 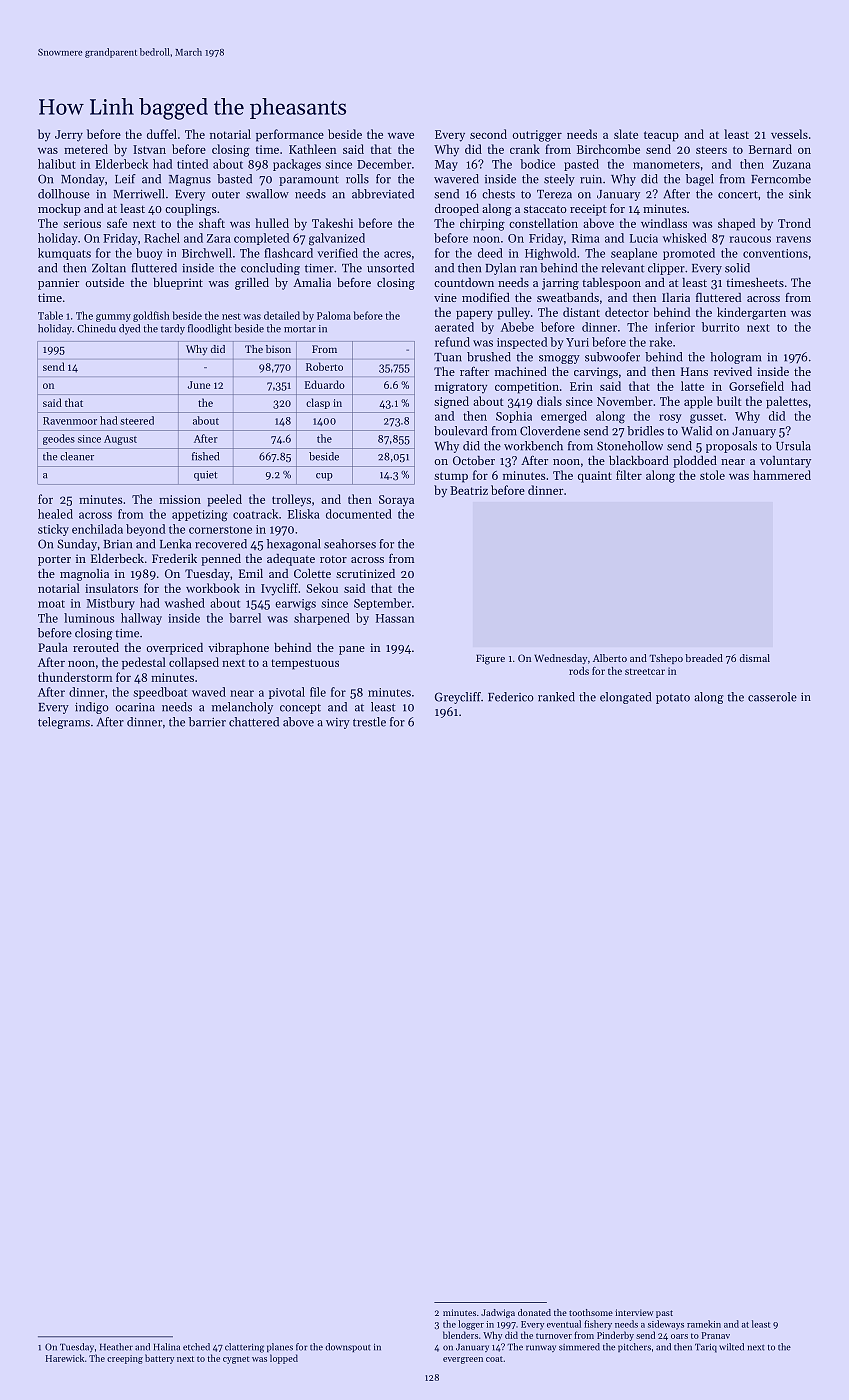 I want to click on etched, so click(x=196, y=1347).
